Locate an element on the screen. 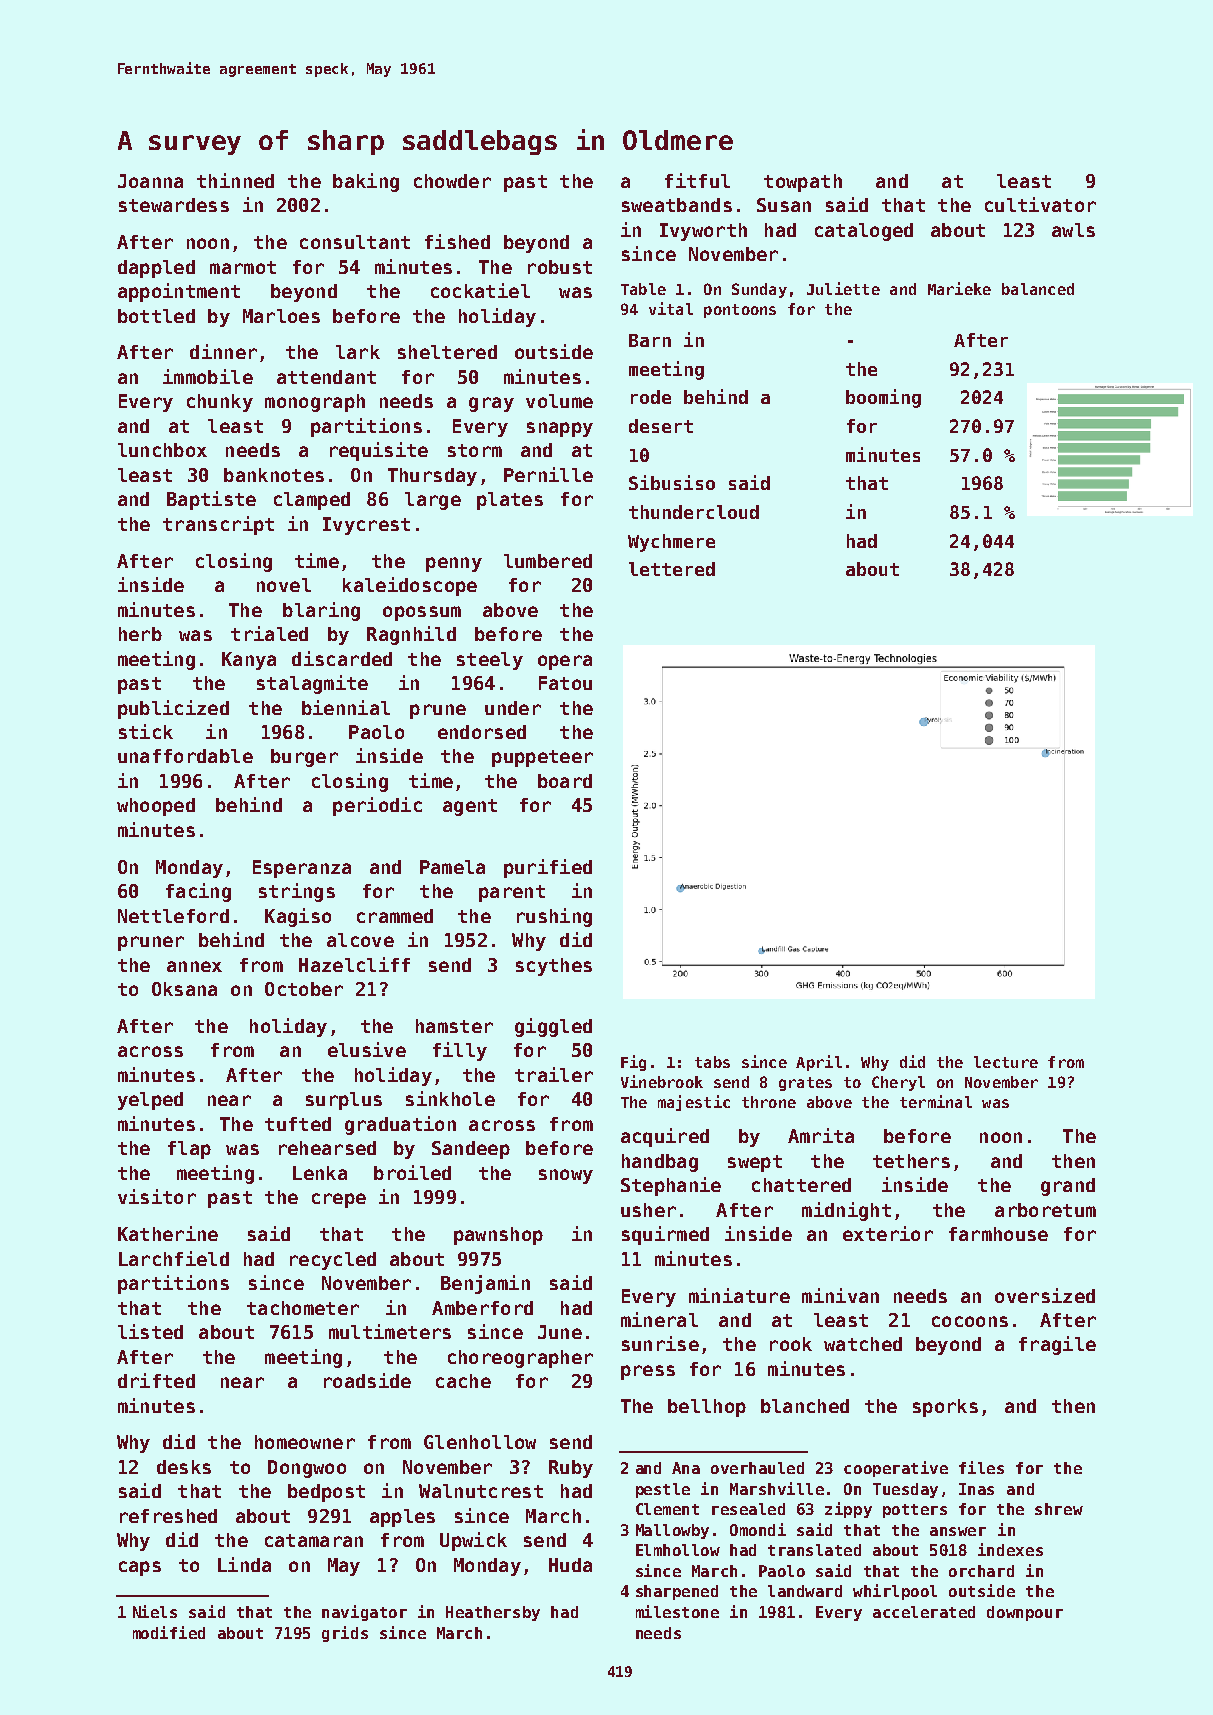 Image resolution: width=1213 pixels, height=1715 pixels. Hazelcliff is located at coordinates (354, 964).
